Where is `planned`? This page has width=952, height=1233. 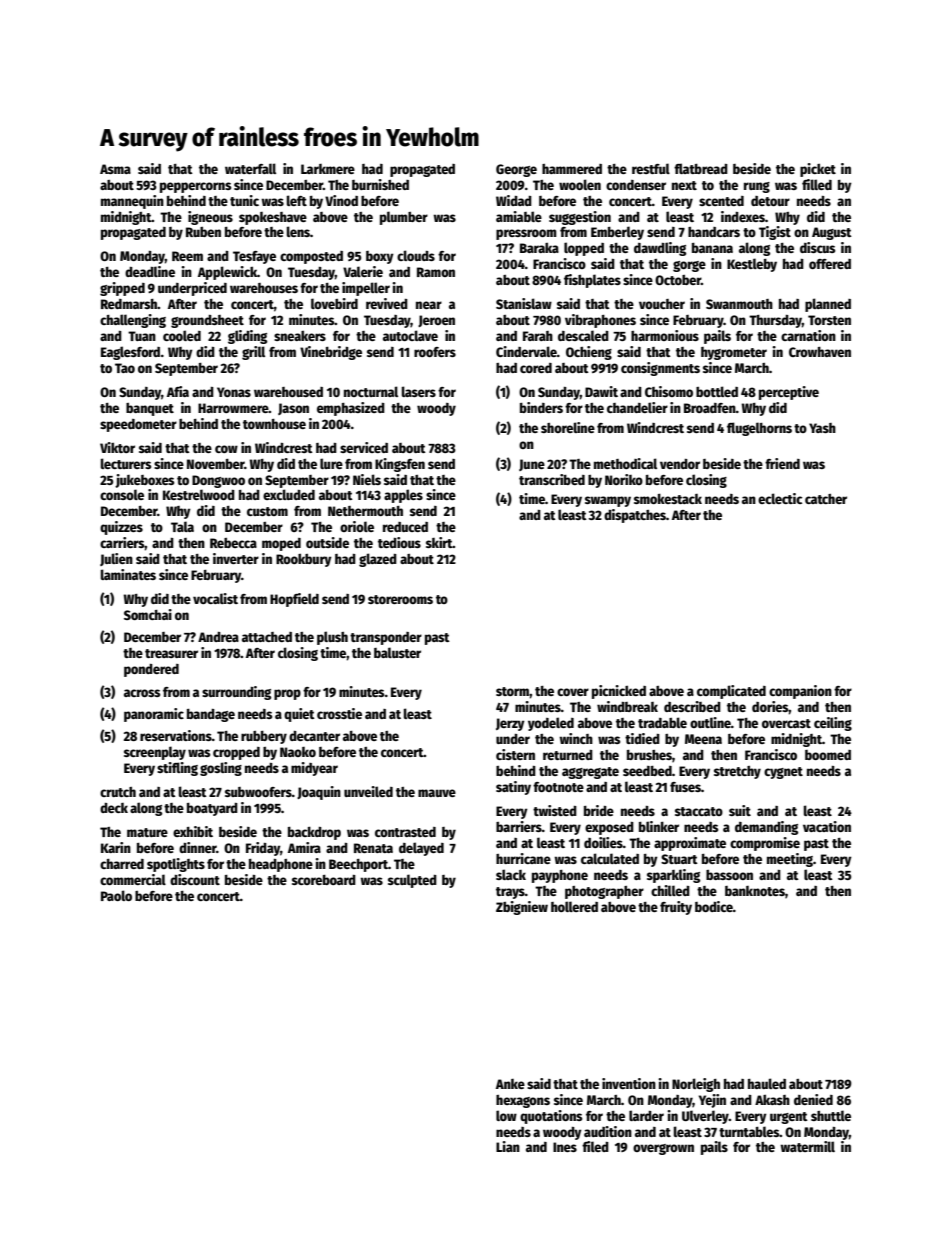
planned is located at coordinates (828, 305).
